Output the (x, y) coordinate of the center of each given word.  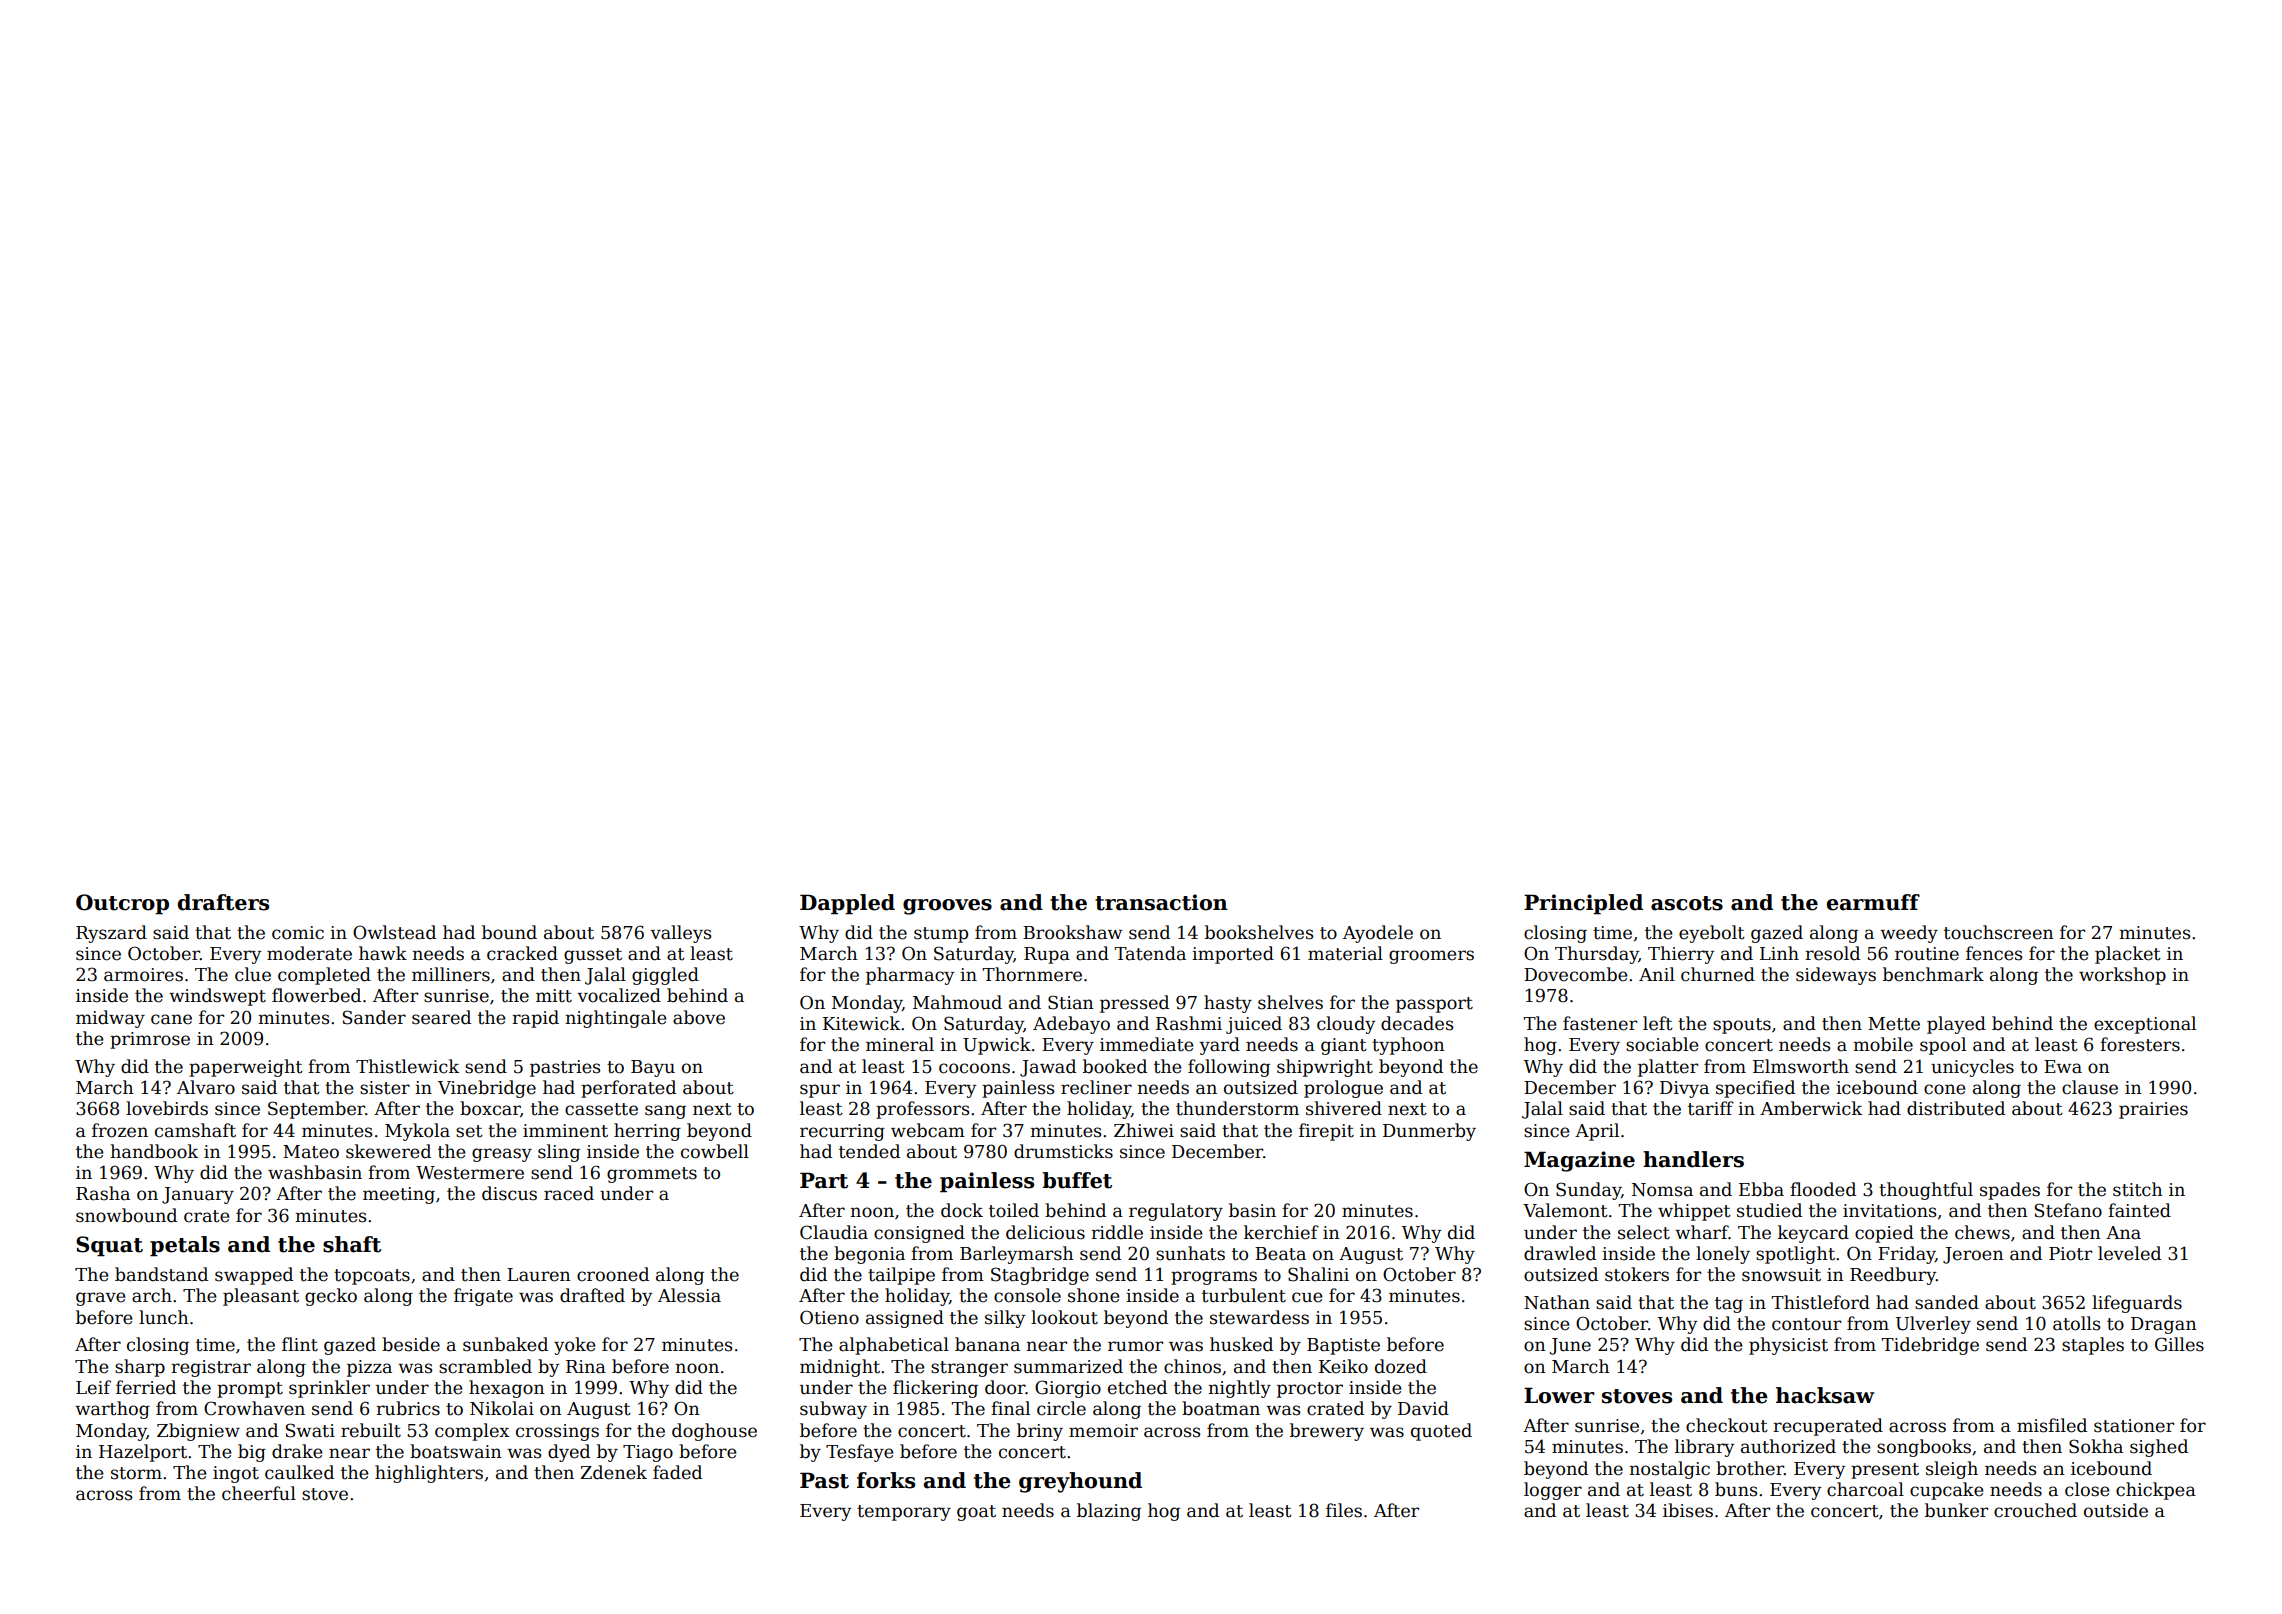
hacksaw (1825, 1395)
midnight (840, 1368)
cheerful (259, 1493)
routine (1927, 954)
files (1344, 1510)
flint (300, 1344)
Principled (1583, 904)
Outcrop (122, 904)
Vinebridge (487, 1089)
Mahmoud (957, 1002)
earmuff (1873, 902)
